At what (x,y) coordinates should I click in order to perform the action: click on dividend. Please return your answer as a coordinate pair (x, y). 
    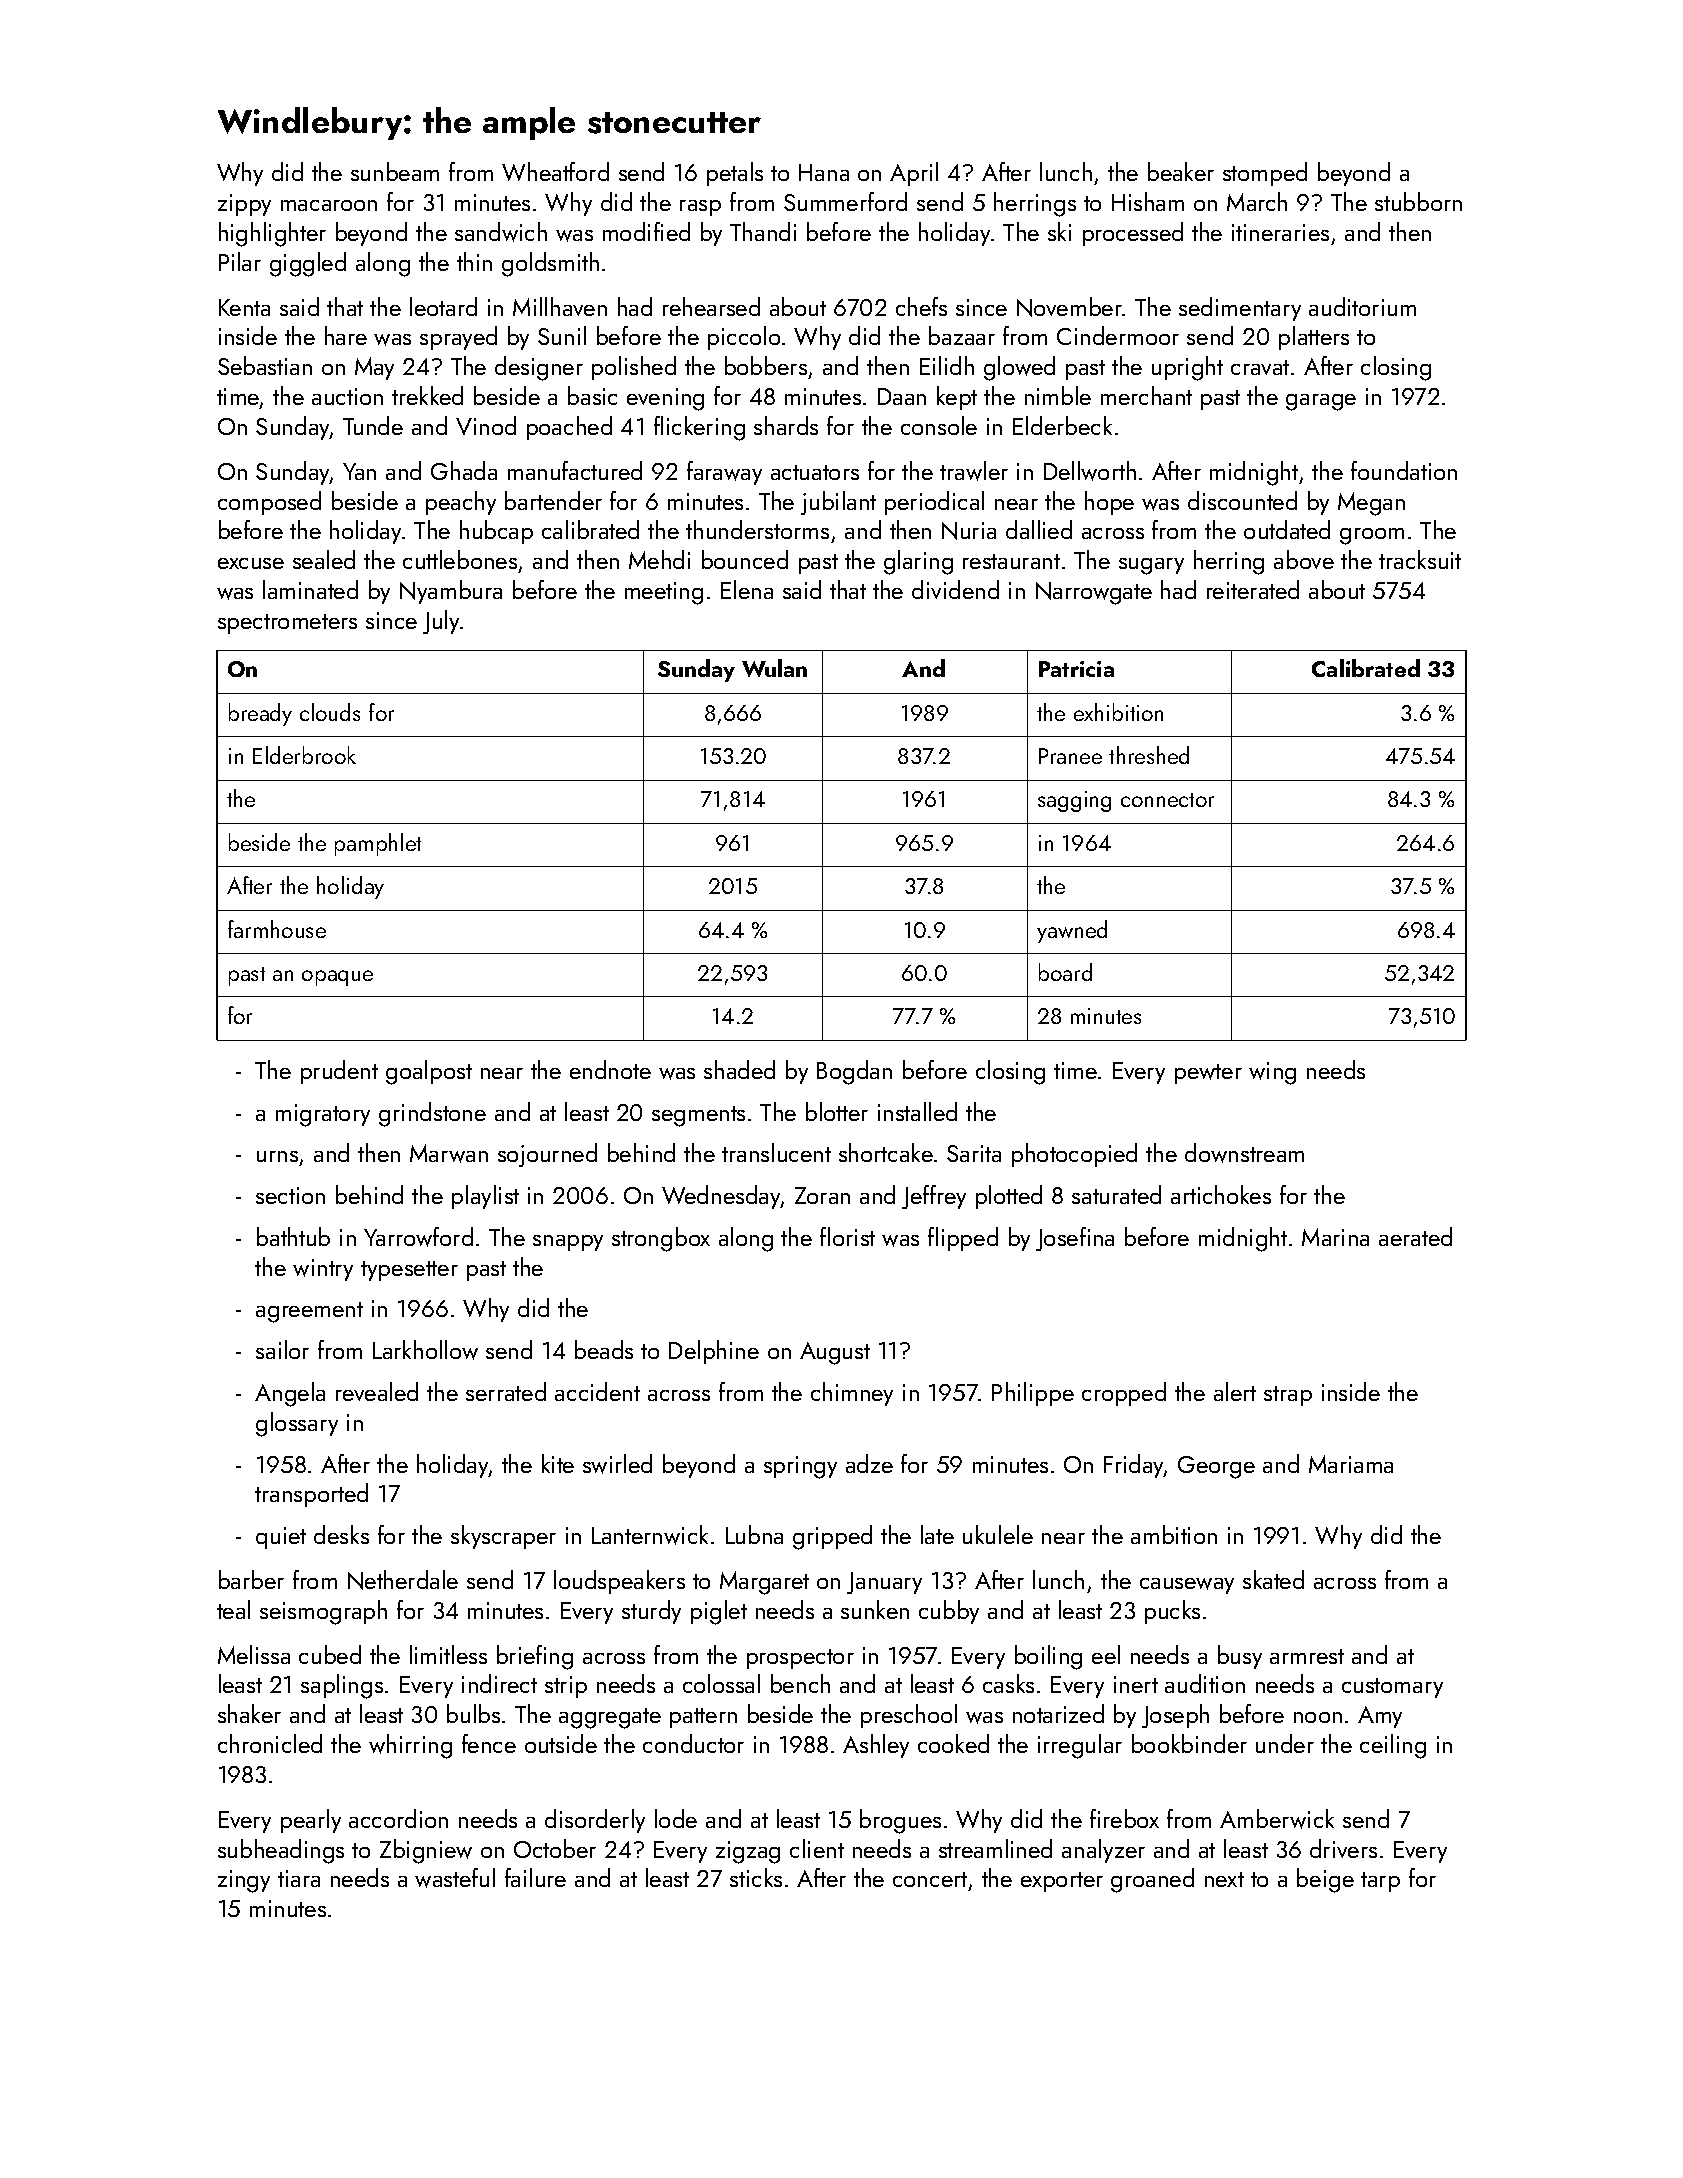
    Looking at the image, I should click on (955, 589).
